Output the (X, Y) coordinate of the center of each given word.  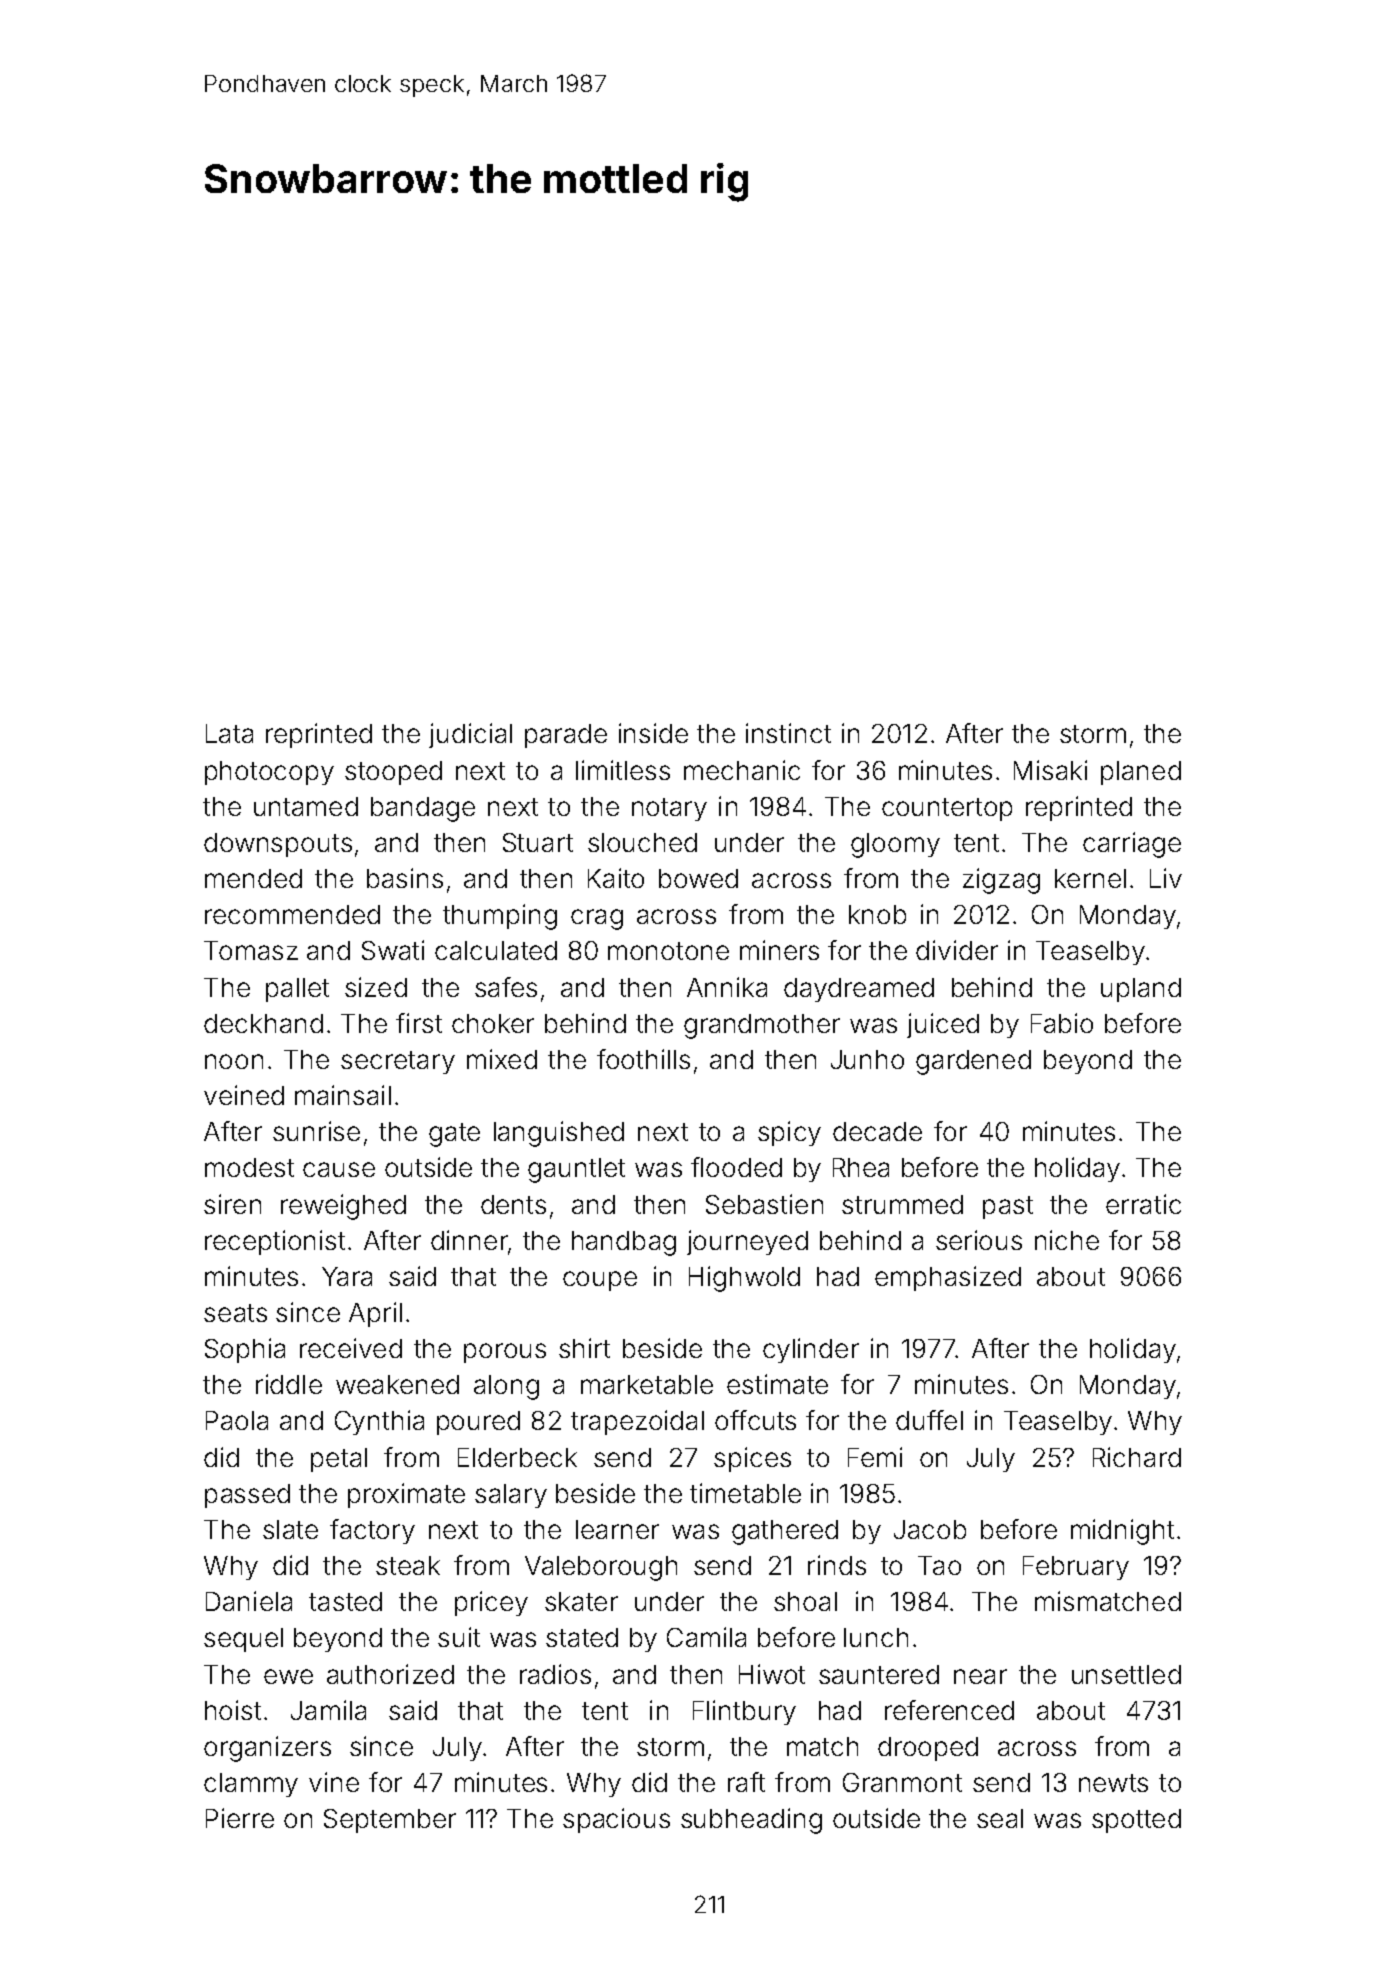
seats (235, 1313)
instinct (788, 733)
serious (979, 1240)
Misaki (1050, 770)
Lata (229, 733)
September (390, 1821)
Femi (875, 1457)
